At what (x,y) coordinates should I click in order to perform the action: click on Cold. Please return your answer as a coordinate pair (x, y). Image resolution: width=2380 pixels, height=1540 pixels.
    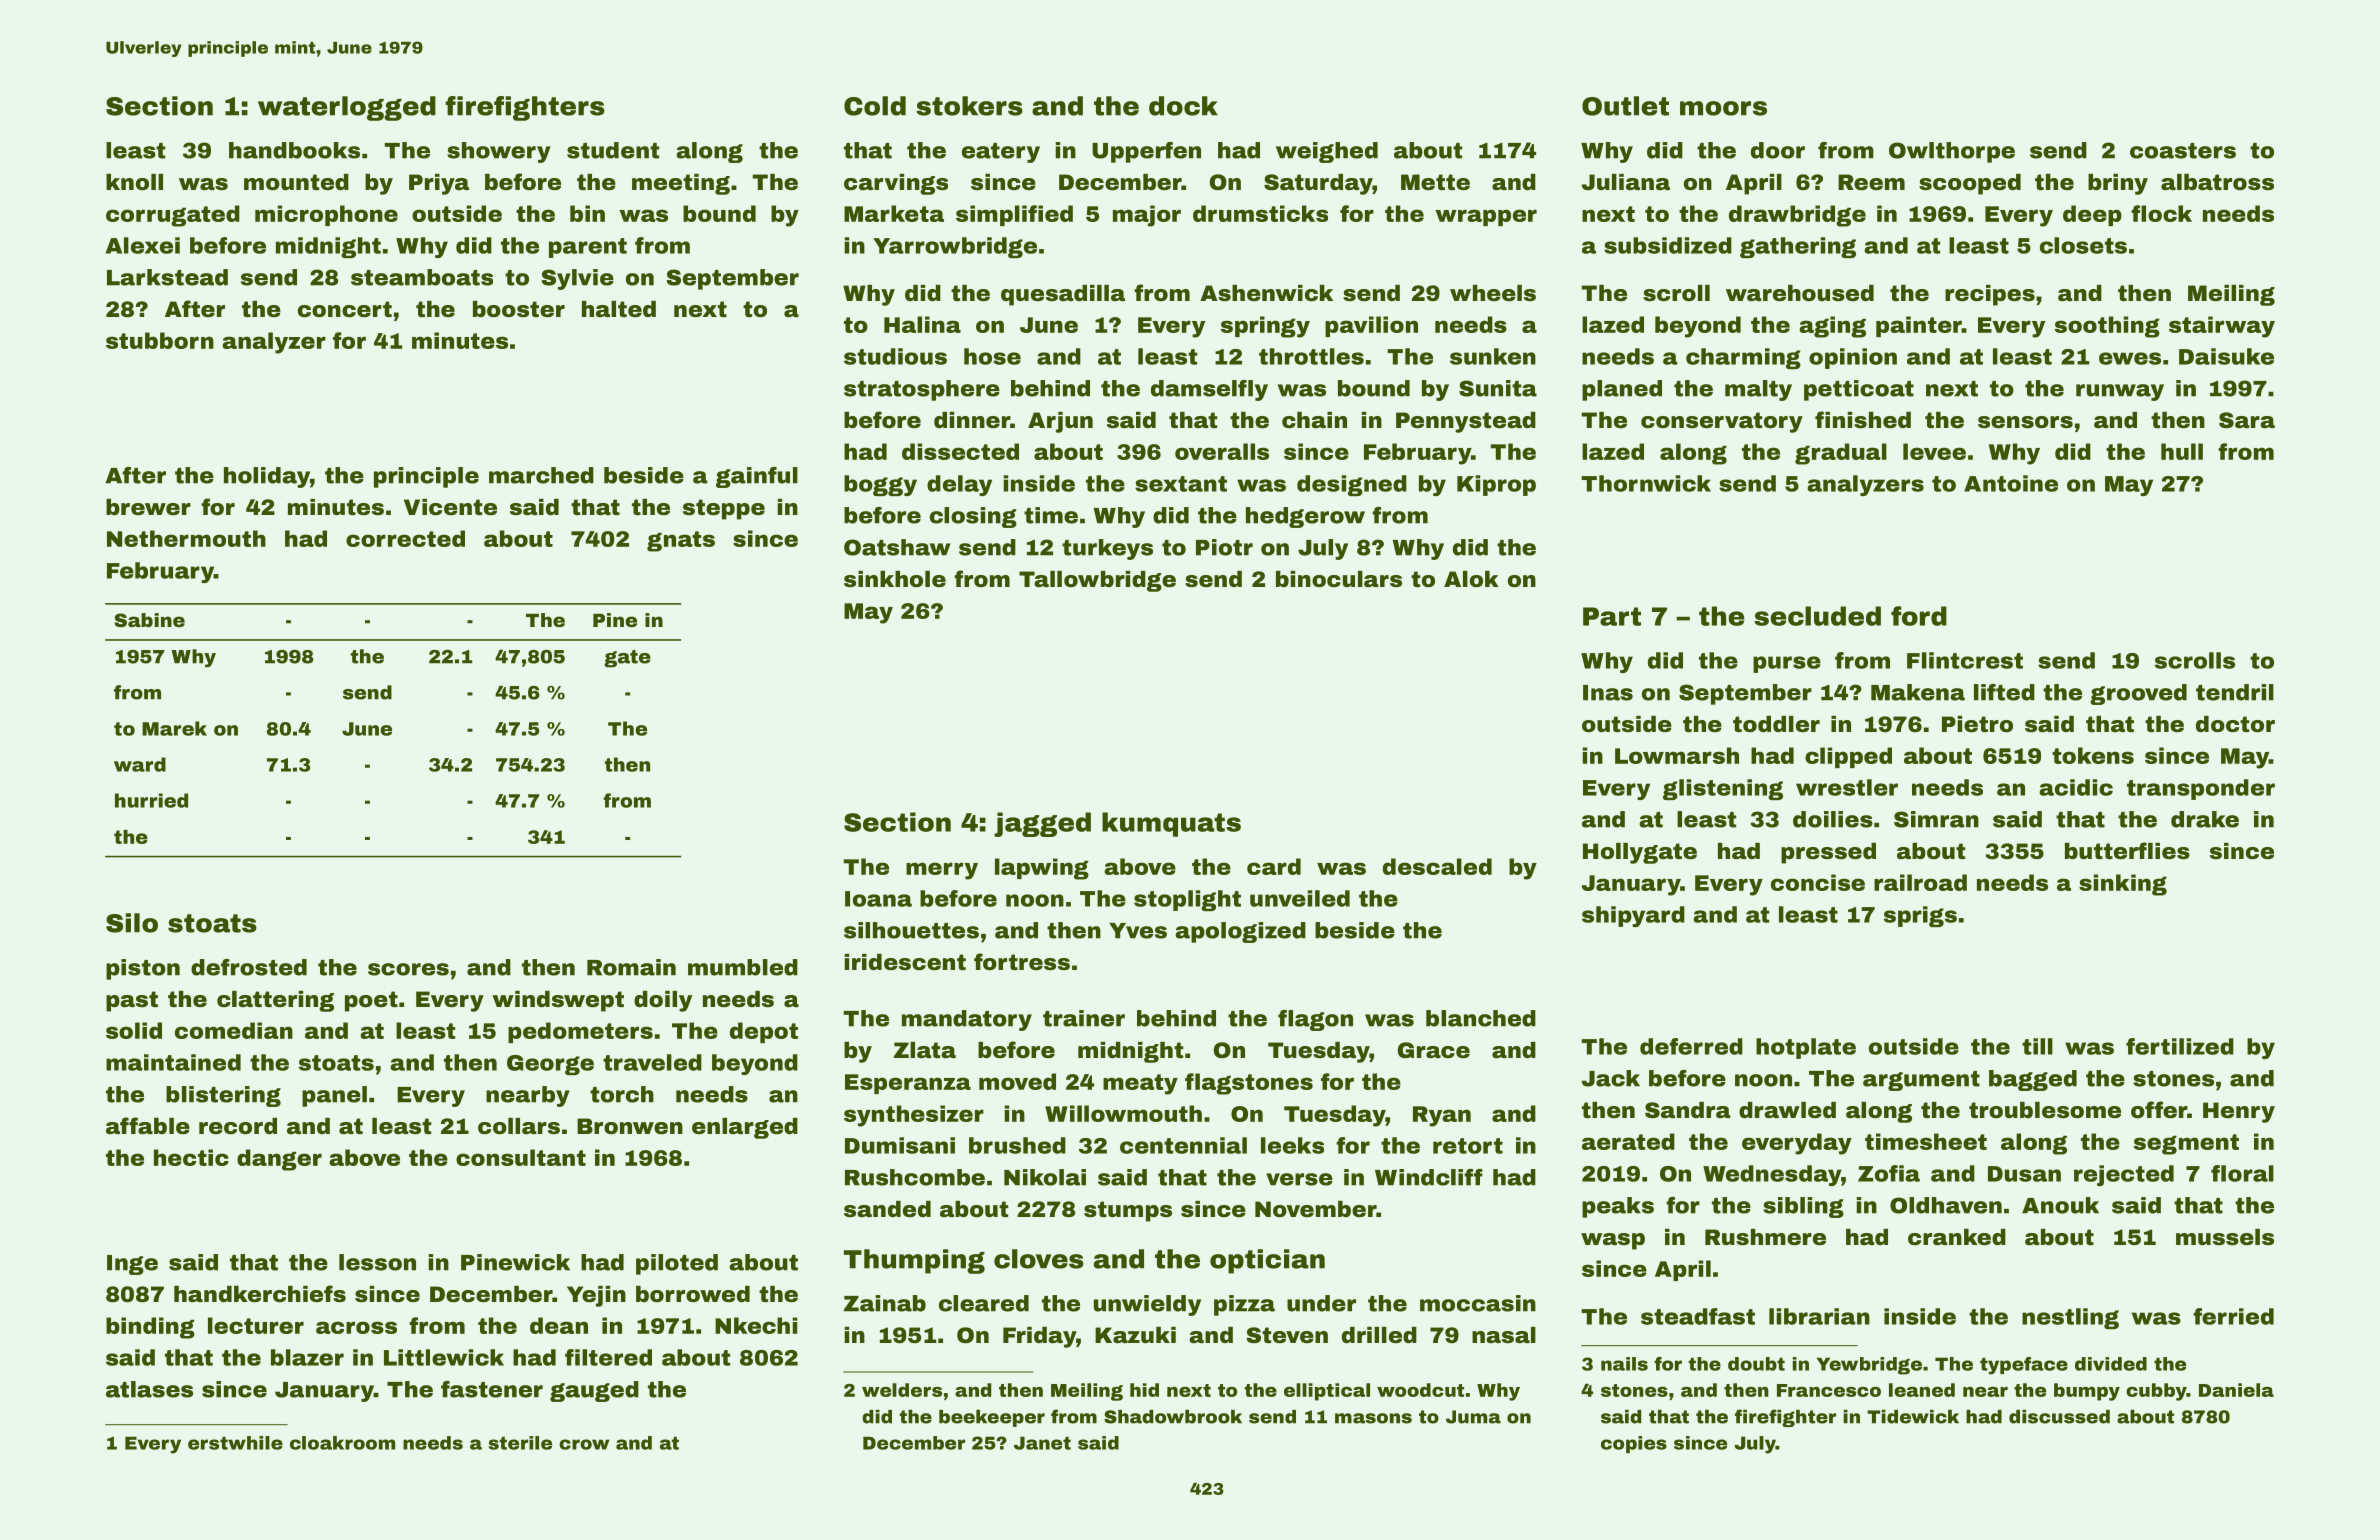
    Looking at the image, I should click on (875, 106).
